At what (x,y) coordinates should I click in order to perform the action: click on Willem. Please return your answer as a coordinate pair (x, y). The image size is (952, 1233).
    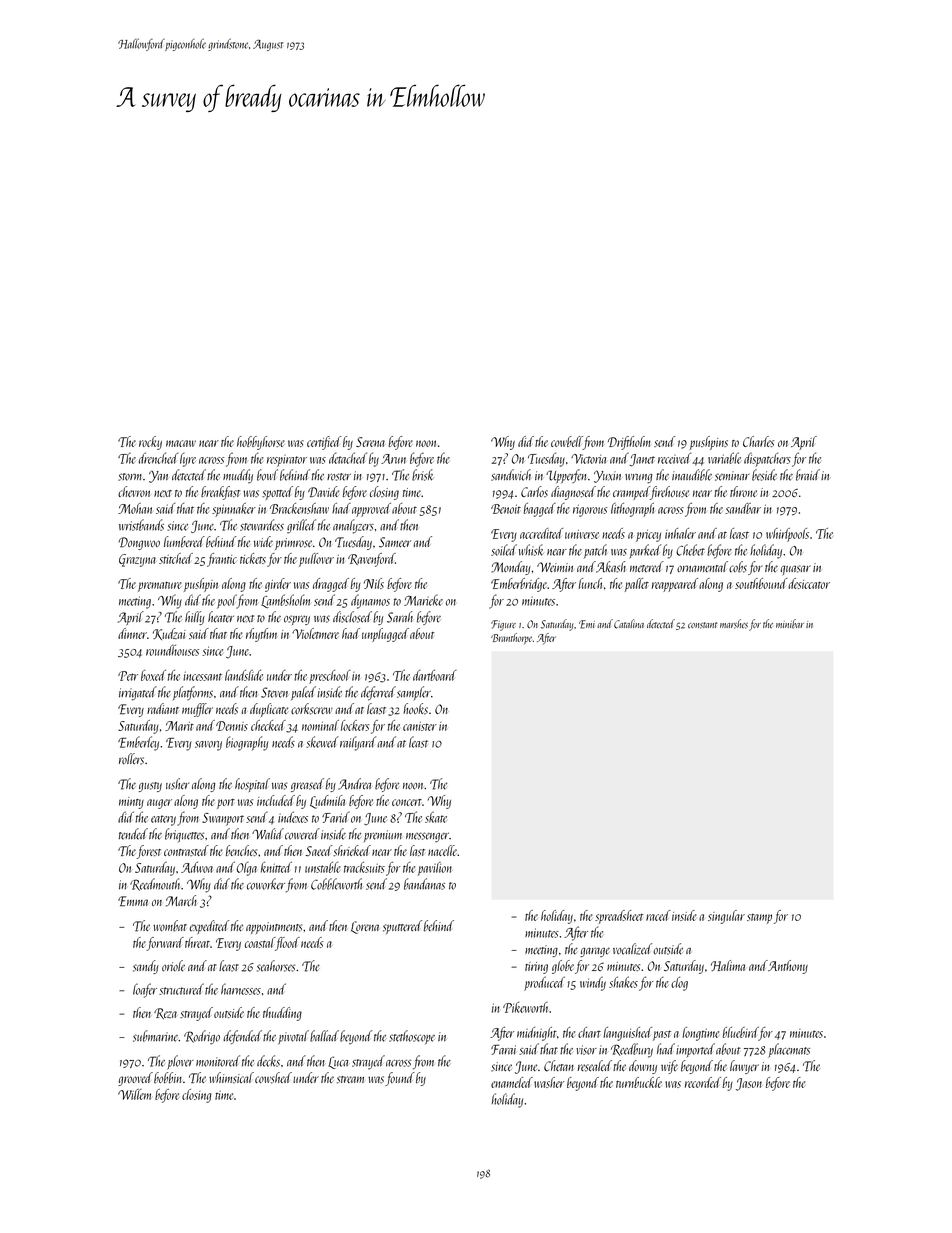
    Looking at the image, I should click on (134, 1094).
